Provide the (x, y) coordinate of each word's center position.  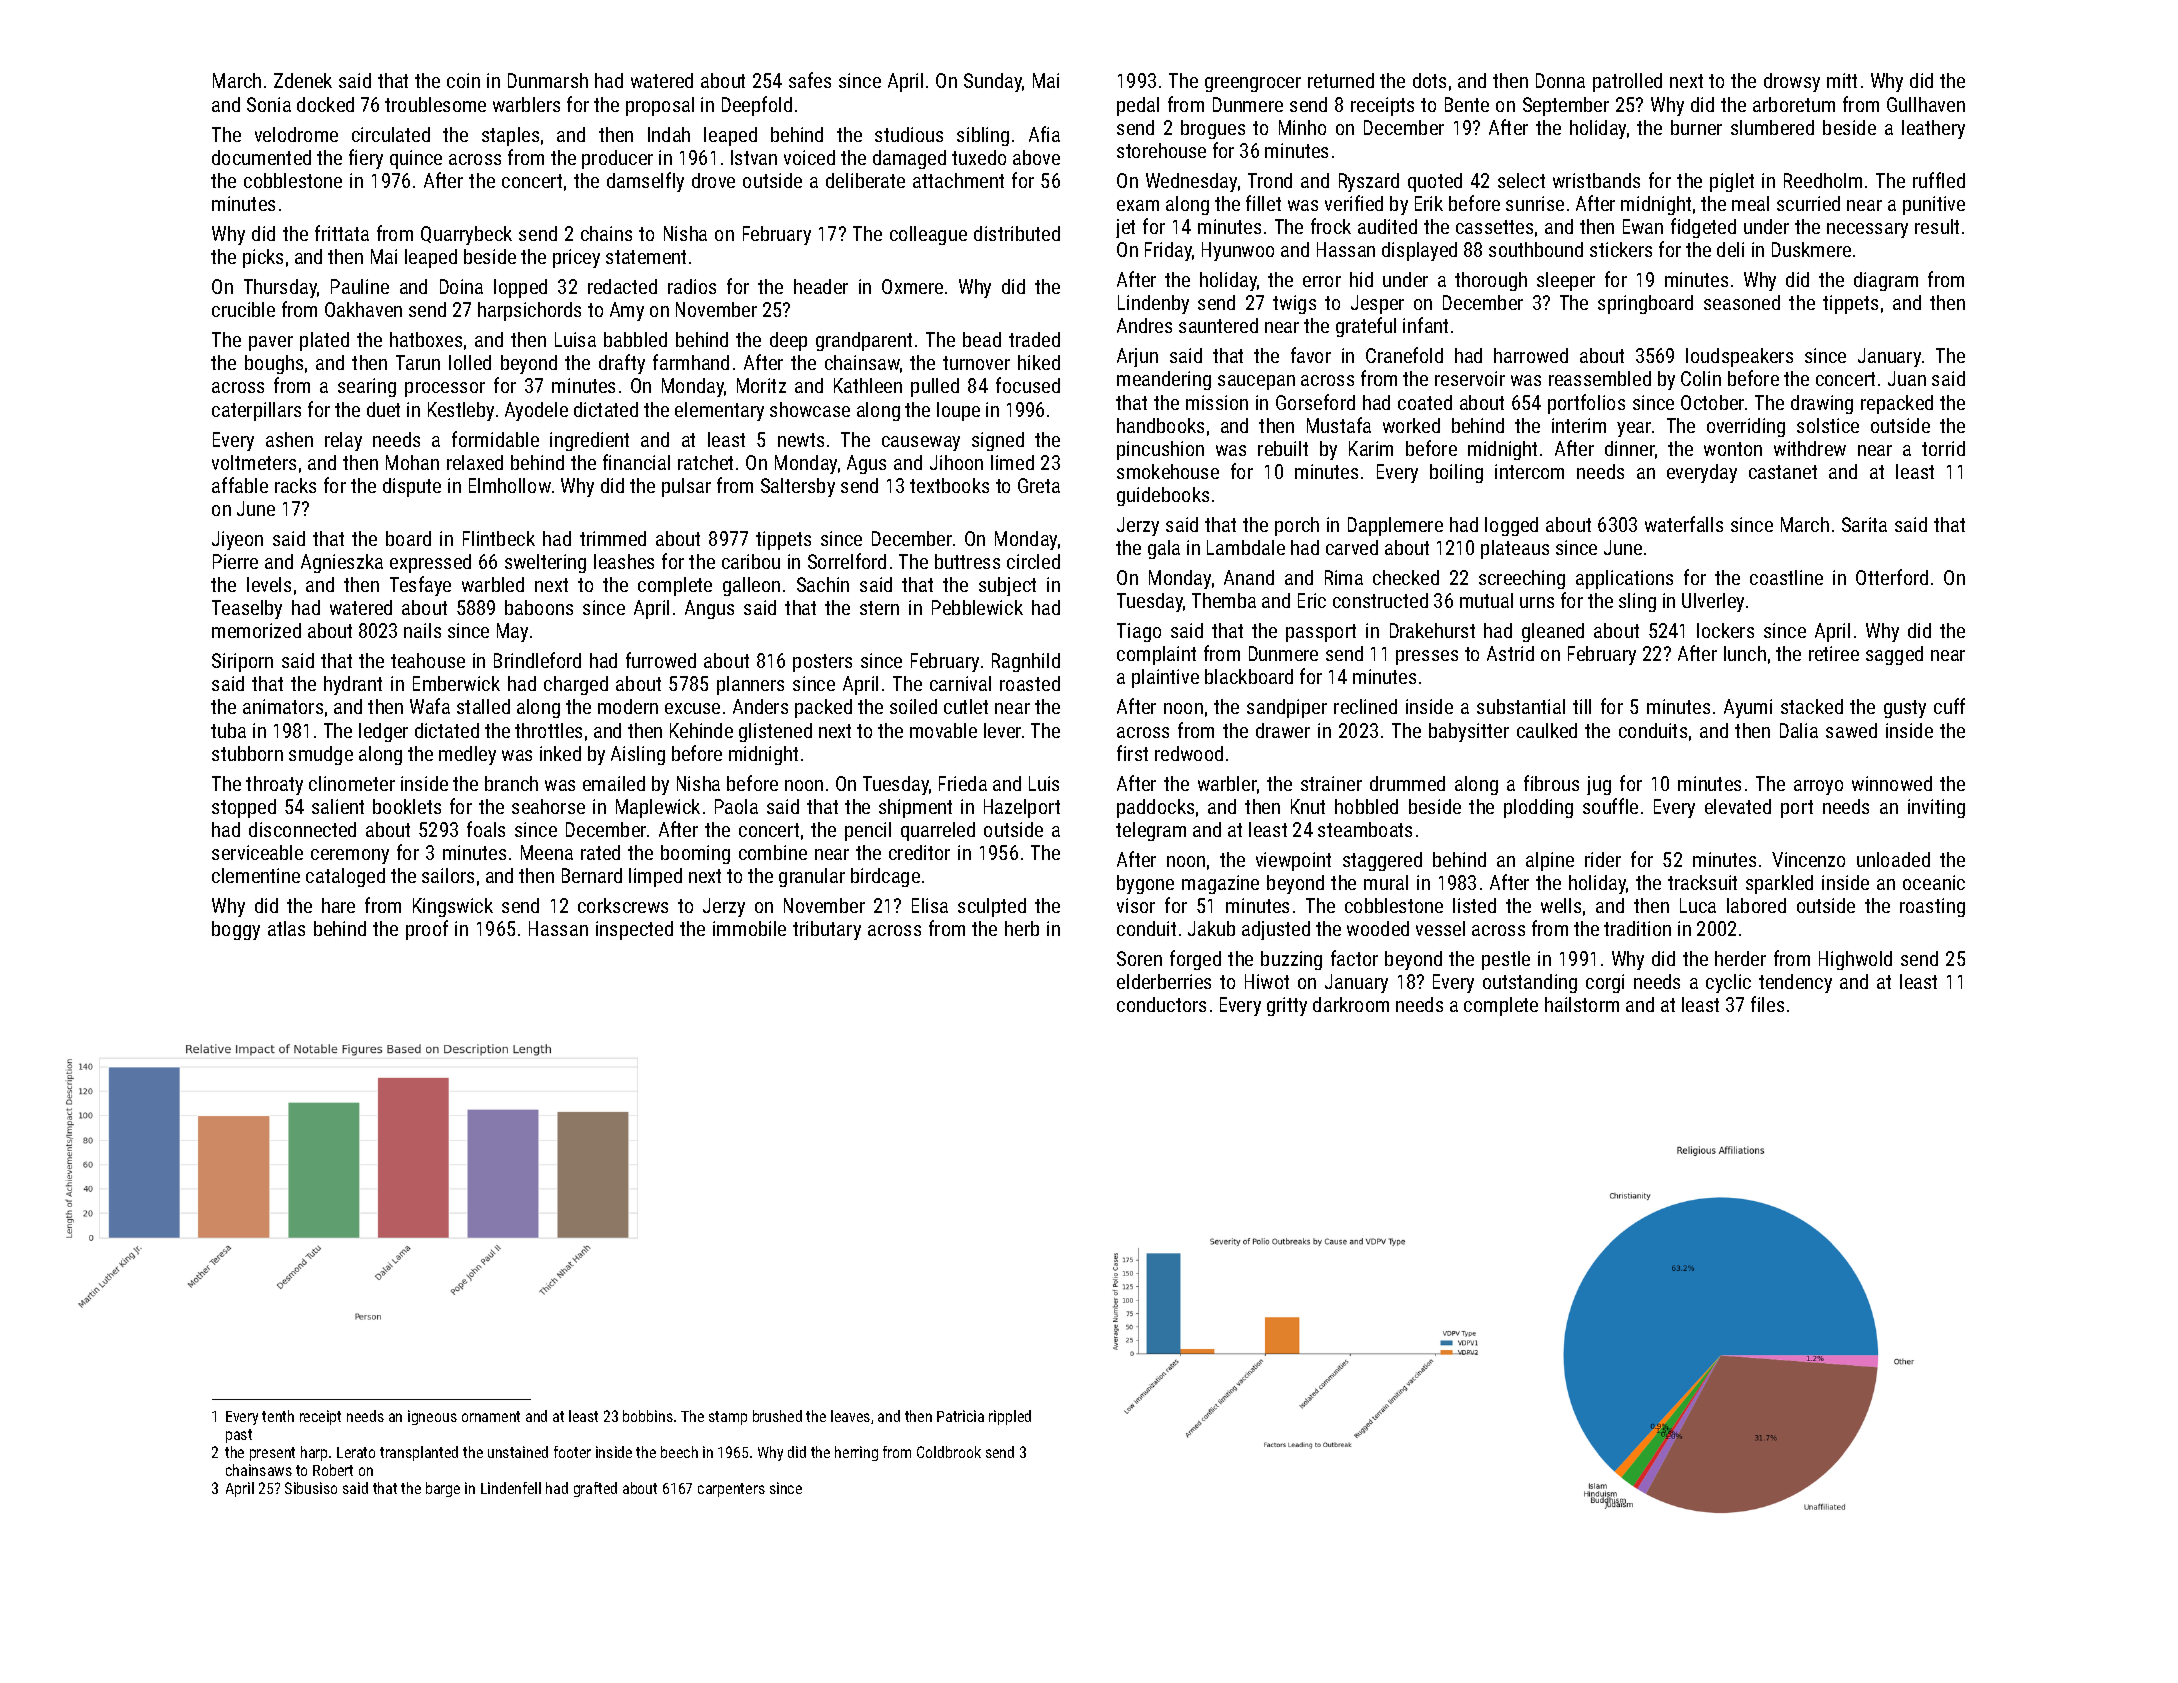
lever (1002, 730)
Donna (1560, 80)
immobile (749, 928)
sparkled (1779, 884)
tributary (827, 930)
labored (1756, 905)
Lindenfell (511, 1488)
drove (713, 180)
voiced (809, 157)
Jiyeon (237, 540)
